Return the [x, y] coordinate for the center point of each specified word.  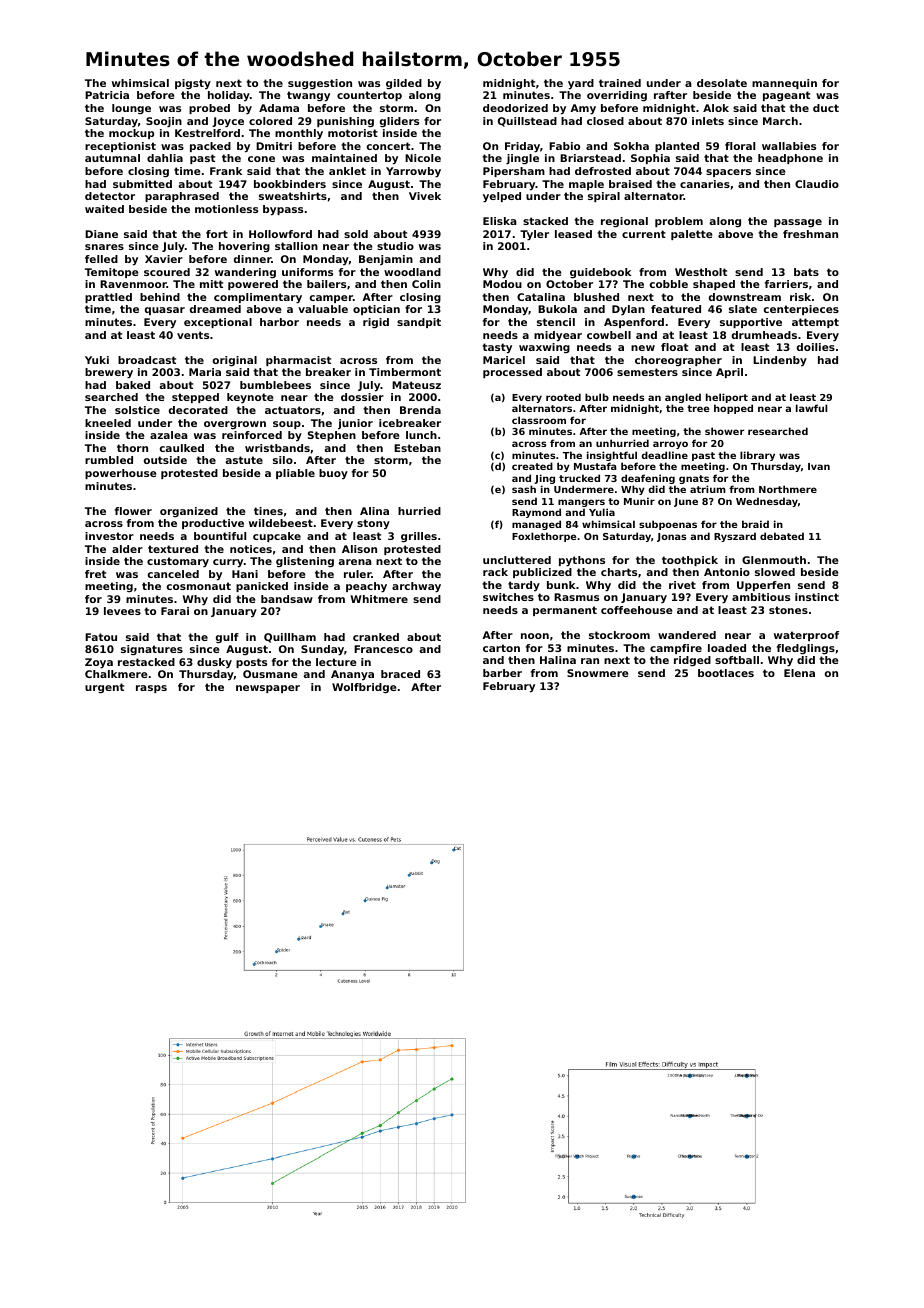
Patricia [107, 95]
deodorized [515, 108]
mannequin [784, 84]
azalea [169, 435]
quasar [165, 311]
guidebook [600, 273]
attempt [815, 323]
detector [110, 196]
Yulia [602, 512]
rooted [563, 397]
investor [109, 536]
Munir [639, 501]
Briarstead [590, 158]
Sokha [631, 146]
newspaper [268, 689]
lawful [812, 408]
